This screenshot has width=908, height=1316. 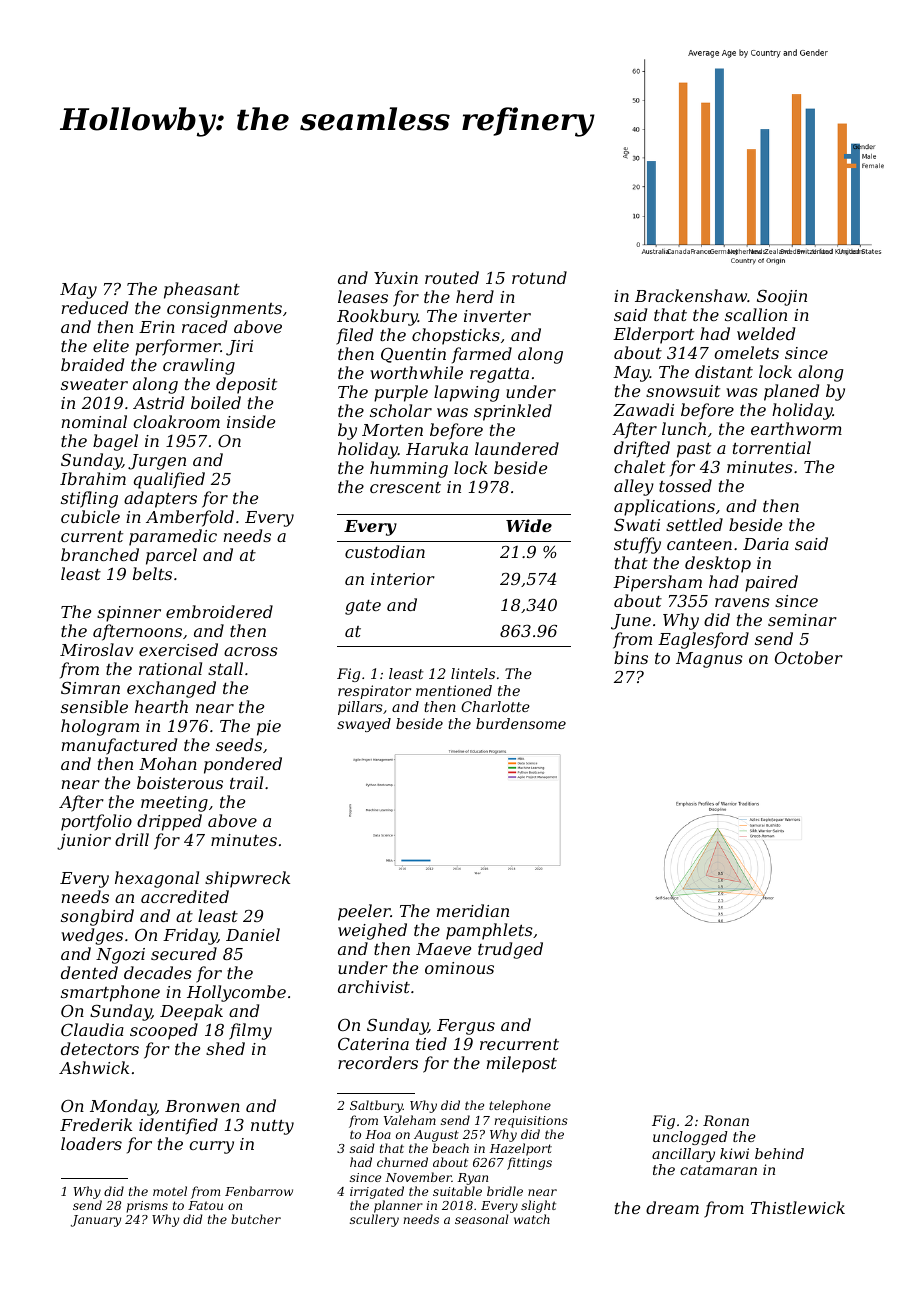 I want to click on detectors, so click(x=100, y=1048).
